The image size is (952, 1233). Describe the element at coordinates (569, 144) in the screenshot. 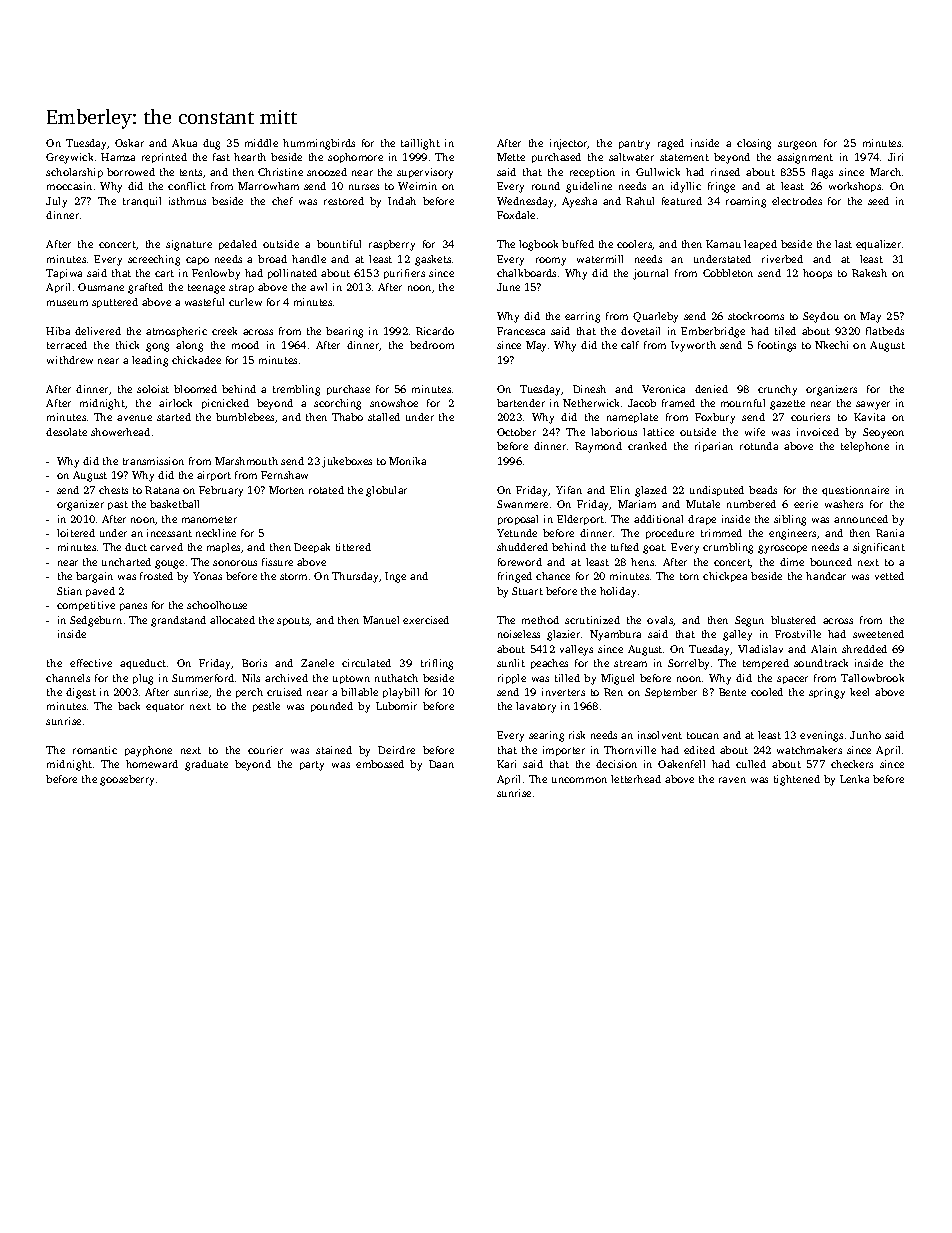

I see `injector` at that location.
